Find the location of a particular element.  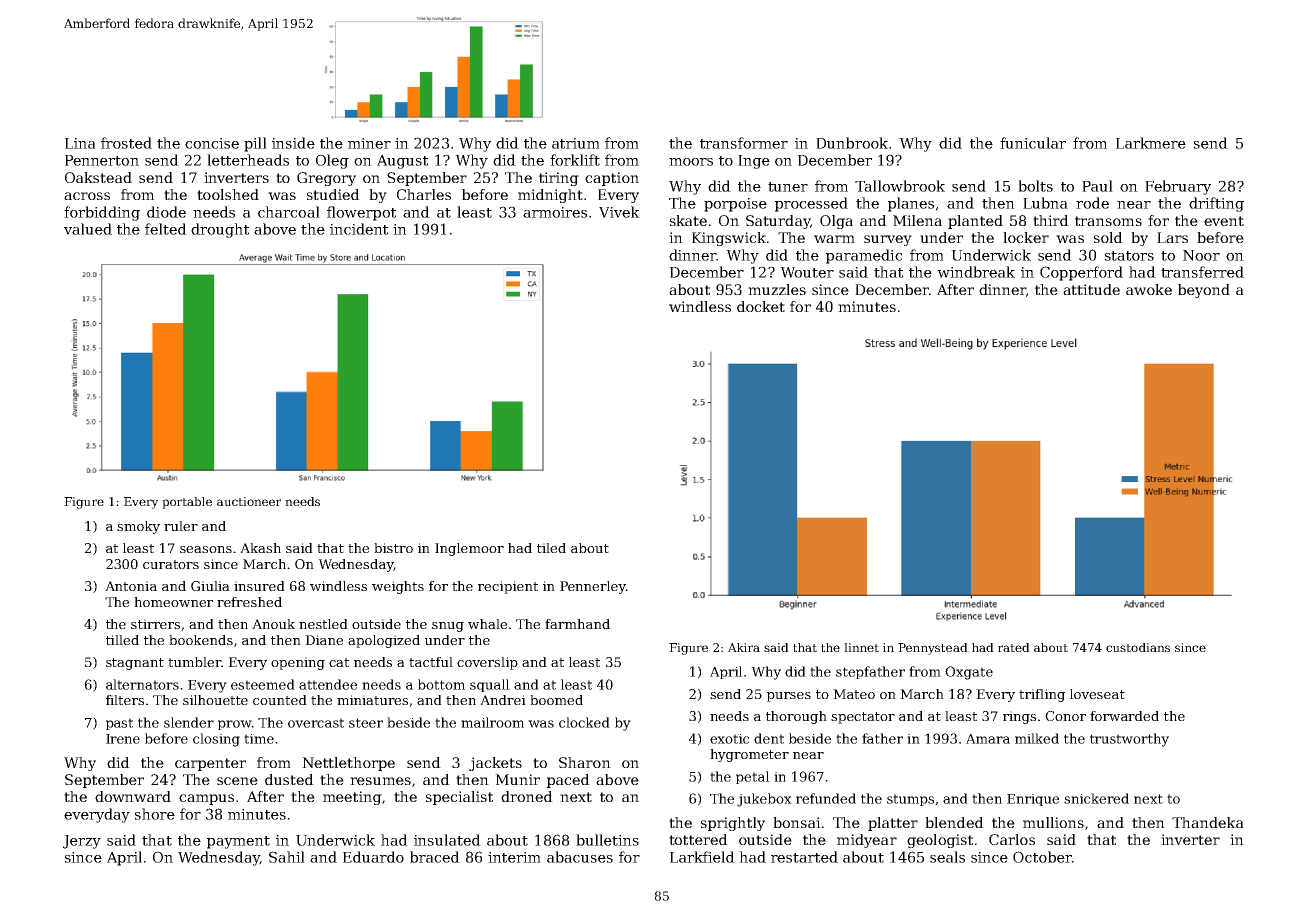

tiled is located at coordinates (551, 548).
